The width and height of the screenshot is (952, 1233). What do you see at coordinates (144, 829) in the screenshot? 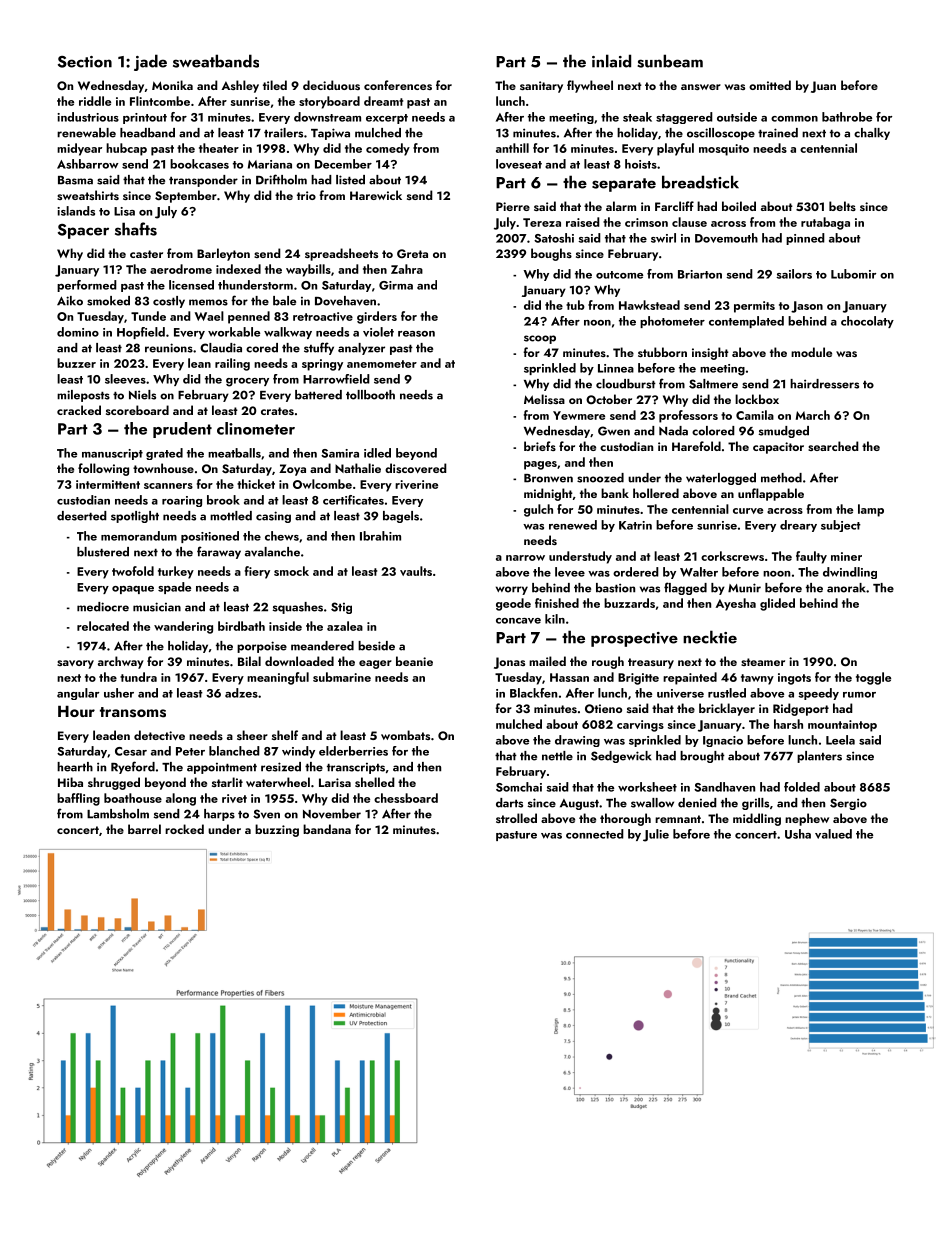
I see `barrel` at bounding box center [144, 829].
